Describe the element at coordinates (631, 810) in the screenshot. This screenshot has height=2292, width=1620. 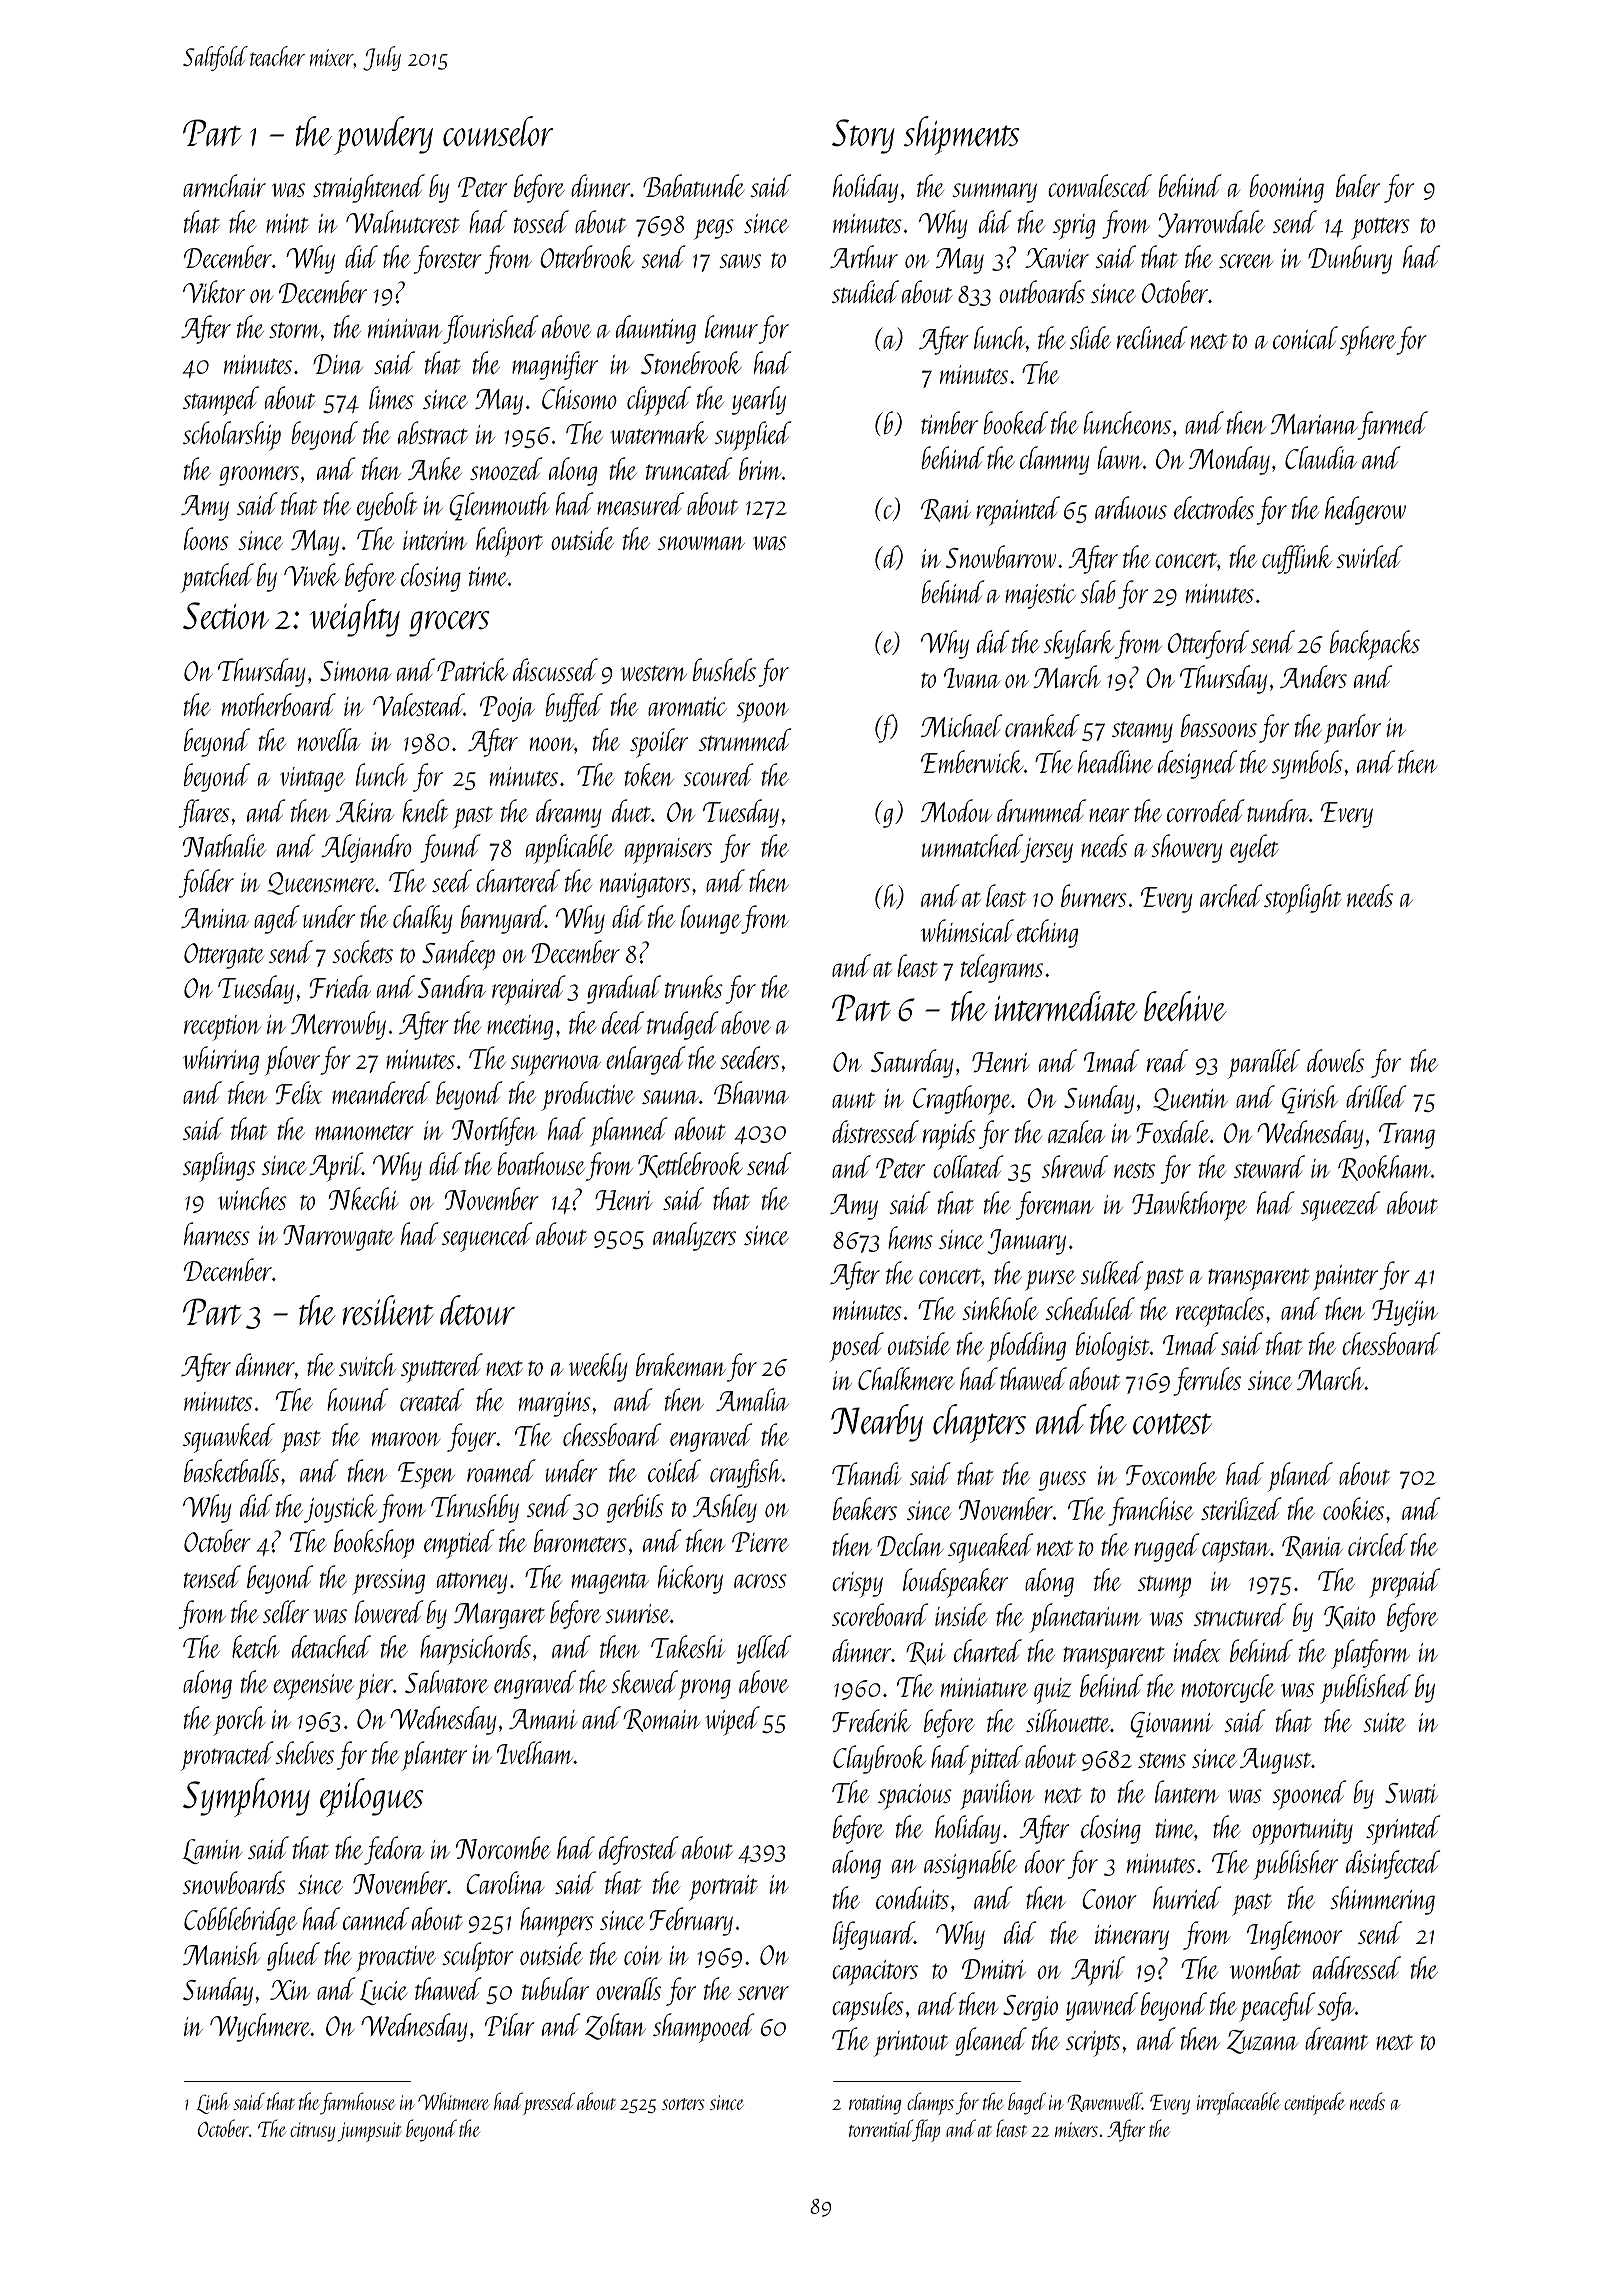
I see `duet` at that location.
